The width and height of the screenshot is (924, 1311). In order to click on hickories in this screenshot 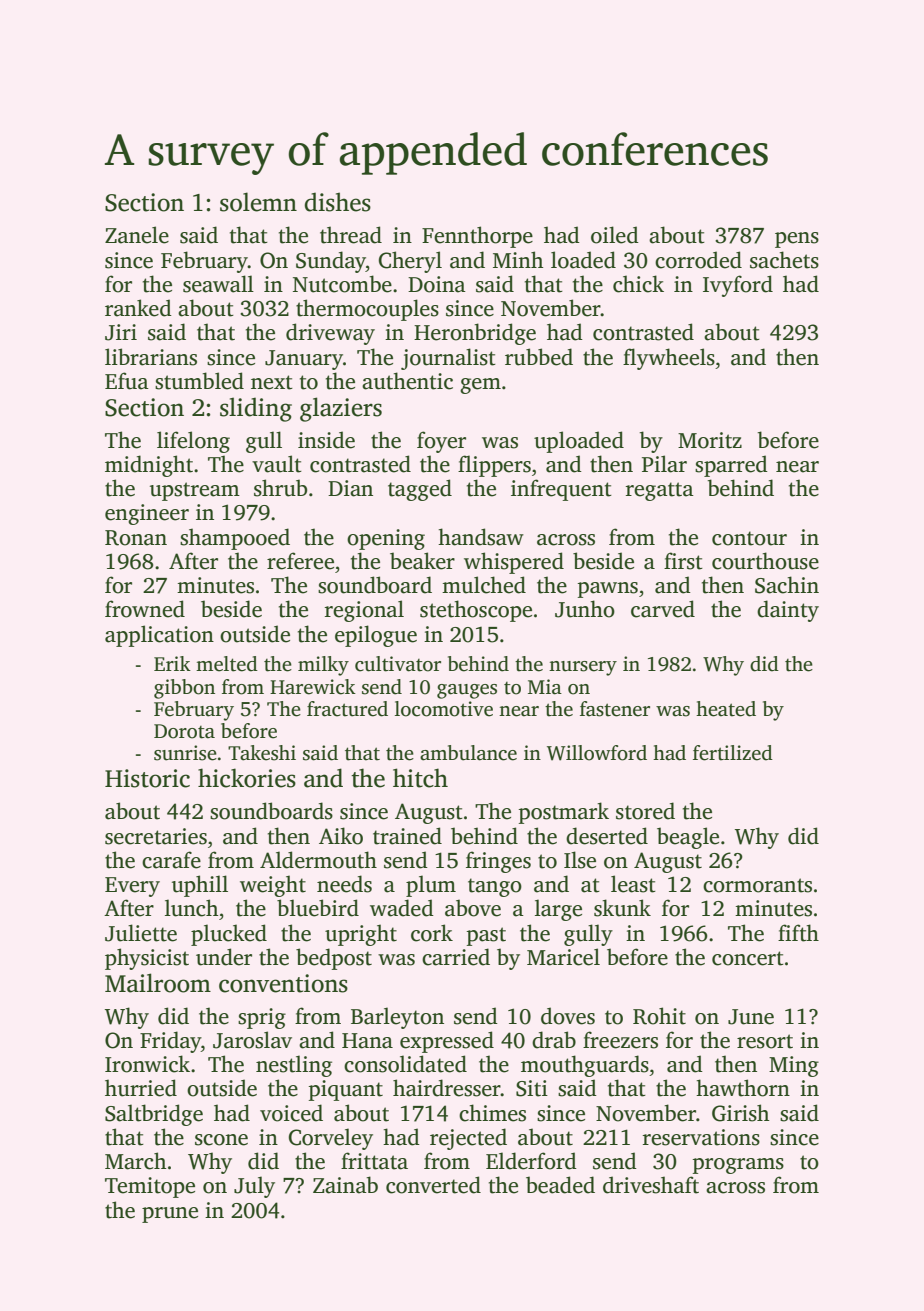, I will do `click(247, 778)`.
